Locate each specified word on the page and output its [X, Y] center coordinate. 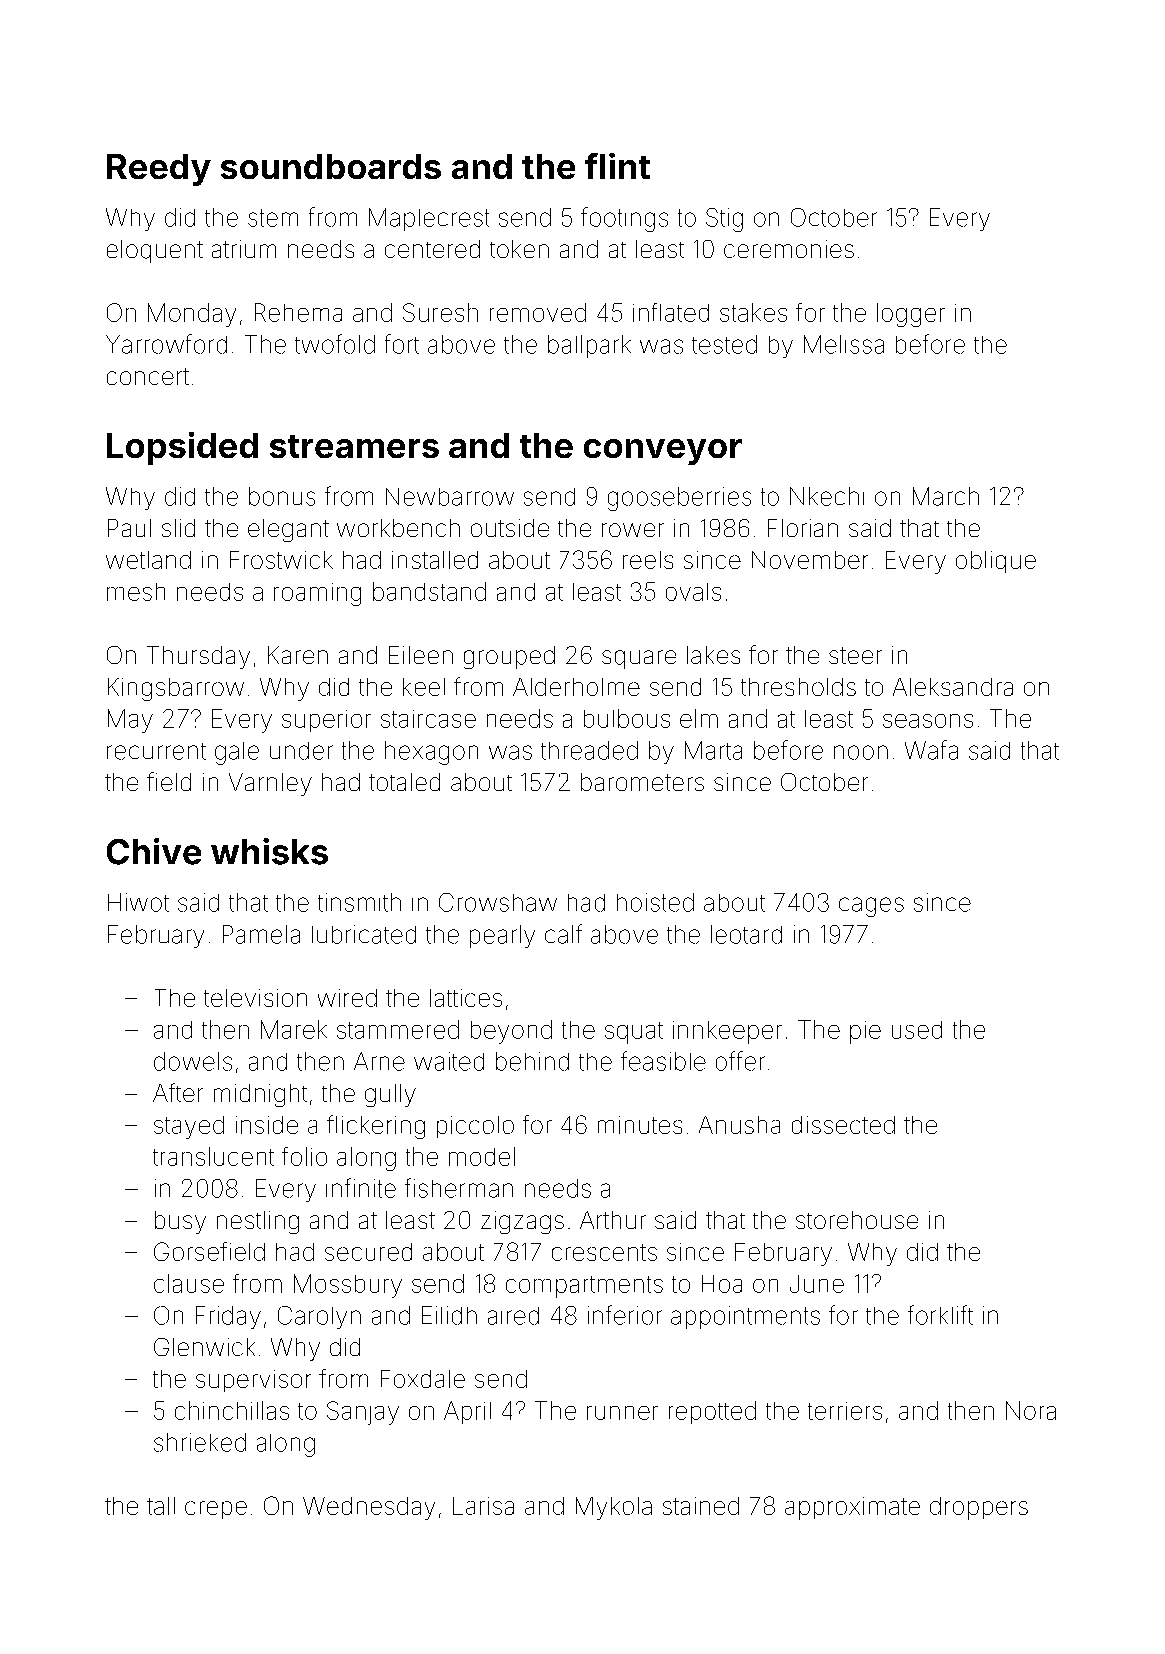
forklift [940, 1315]
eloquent [155, 251]
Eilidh [449, 1315]
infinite [361, 1188]
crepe [216, 1510]
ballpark [589, 346]
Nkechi [827, 496]
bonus [282, 496]
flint [617, 166]
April [467, 1412]
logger [911, 315]
